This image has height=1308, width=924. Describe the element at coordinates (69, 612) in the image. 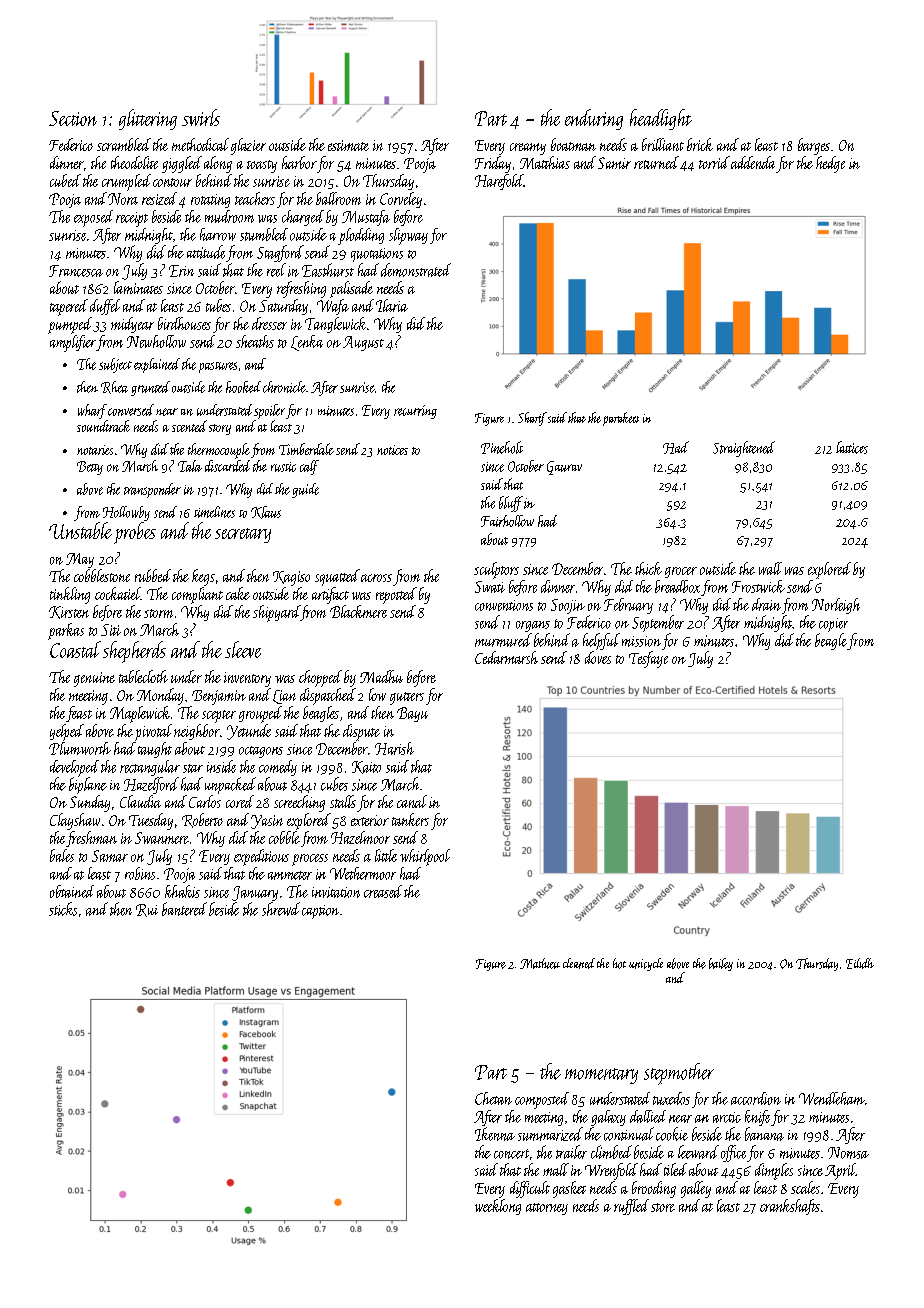

I see `Kirsten` at that location.
